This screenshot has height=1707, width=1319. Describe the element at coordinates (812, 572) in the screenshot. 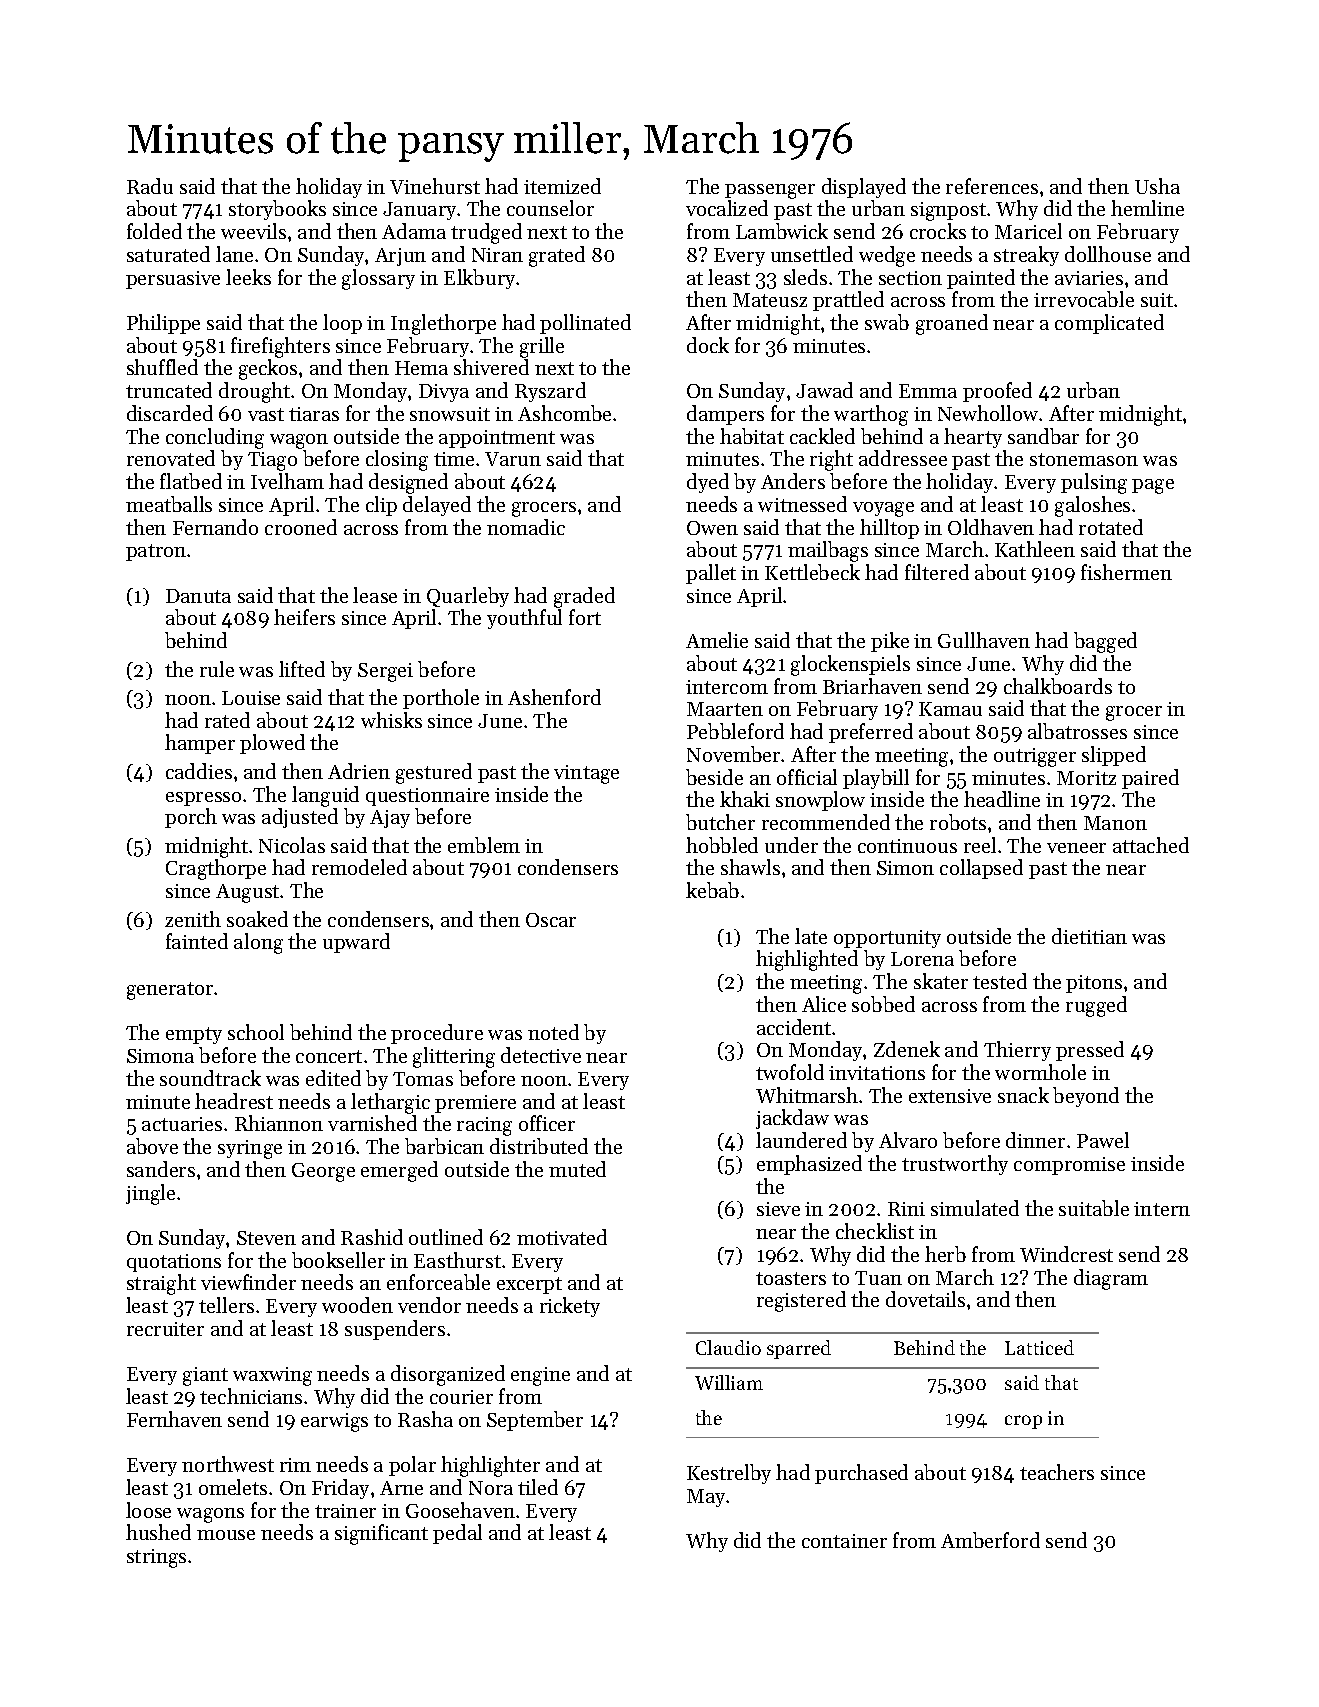

I see `Kettlebeck` at that location.
